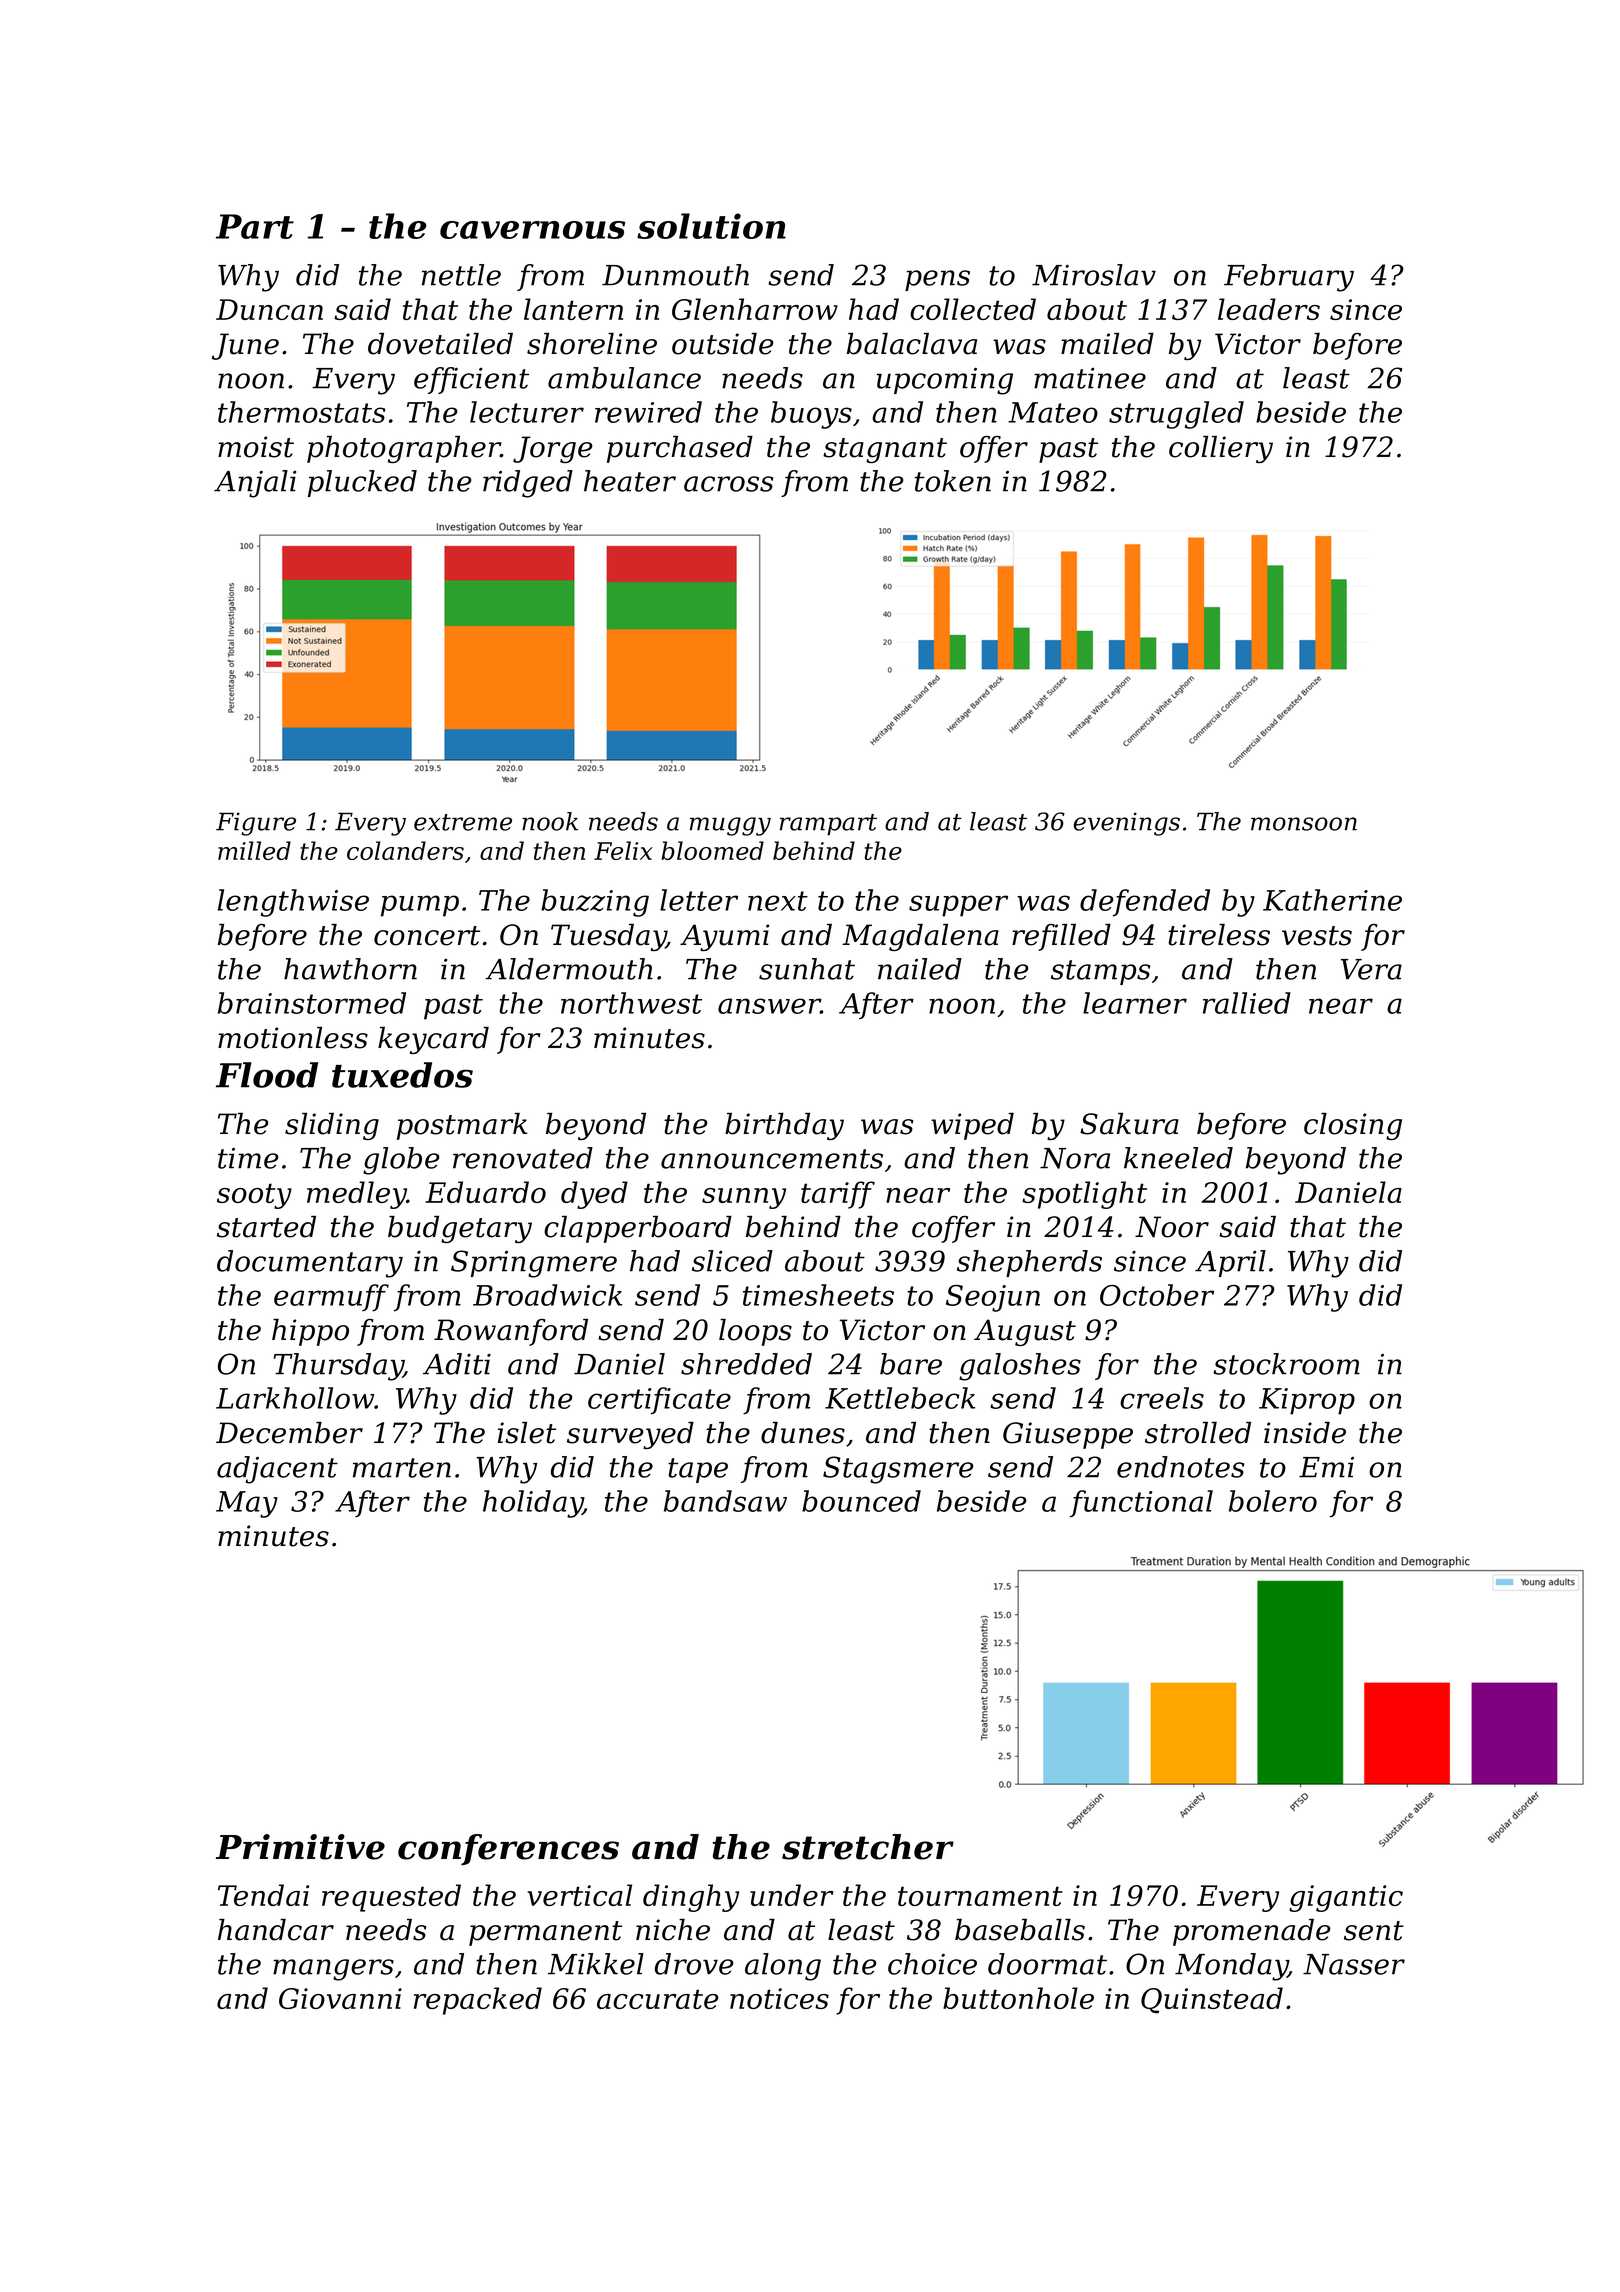 This page has width=1620, height=2292. Describe the element at coordinates (730, 826) in the page. I see `muggy` at that location.
